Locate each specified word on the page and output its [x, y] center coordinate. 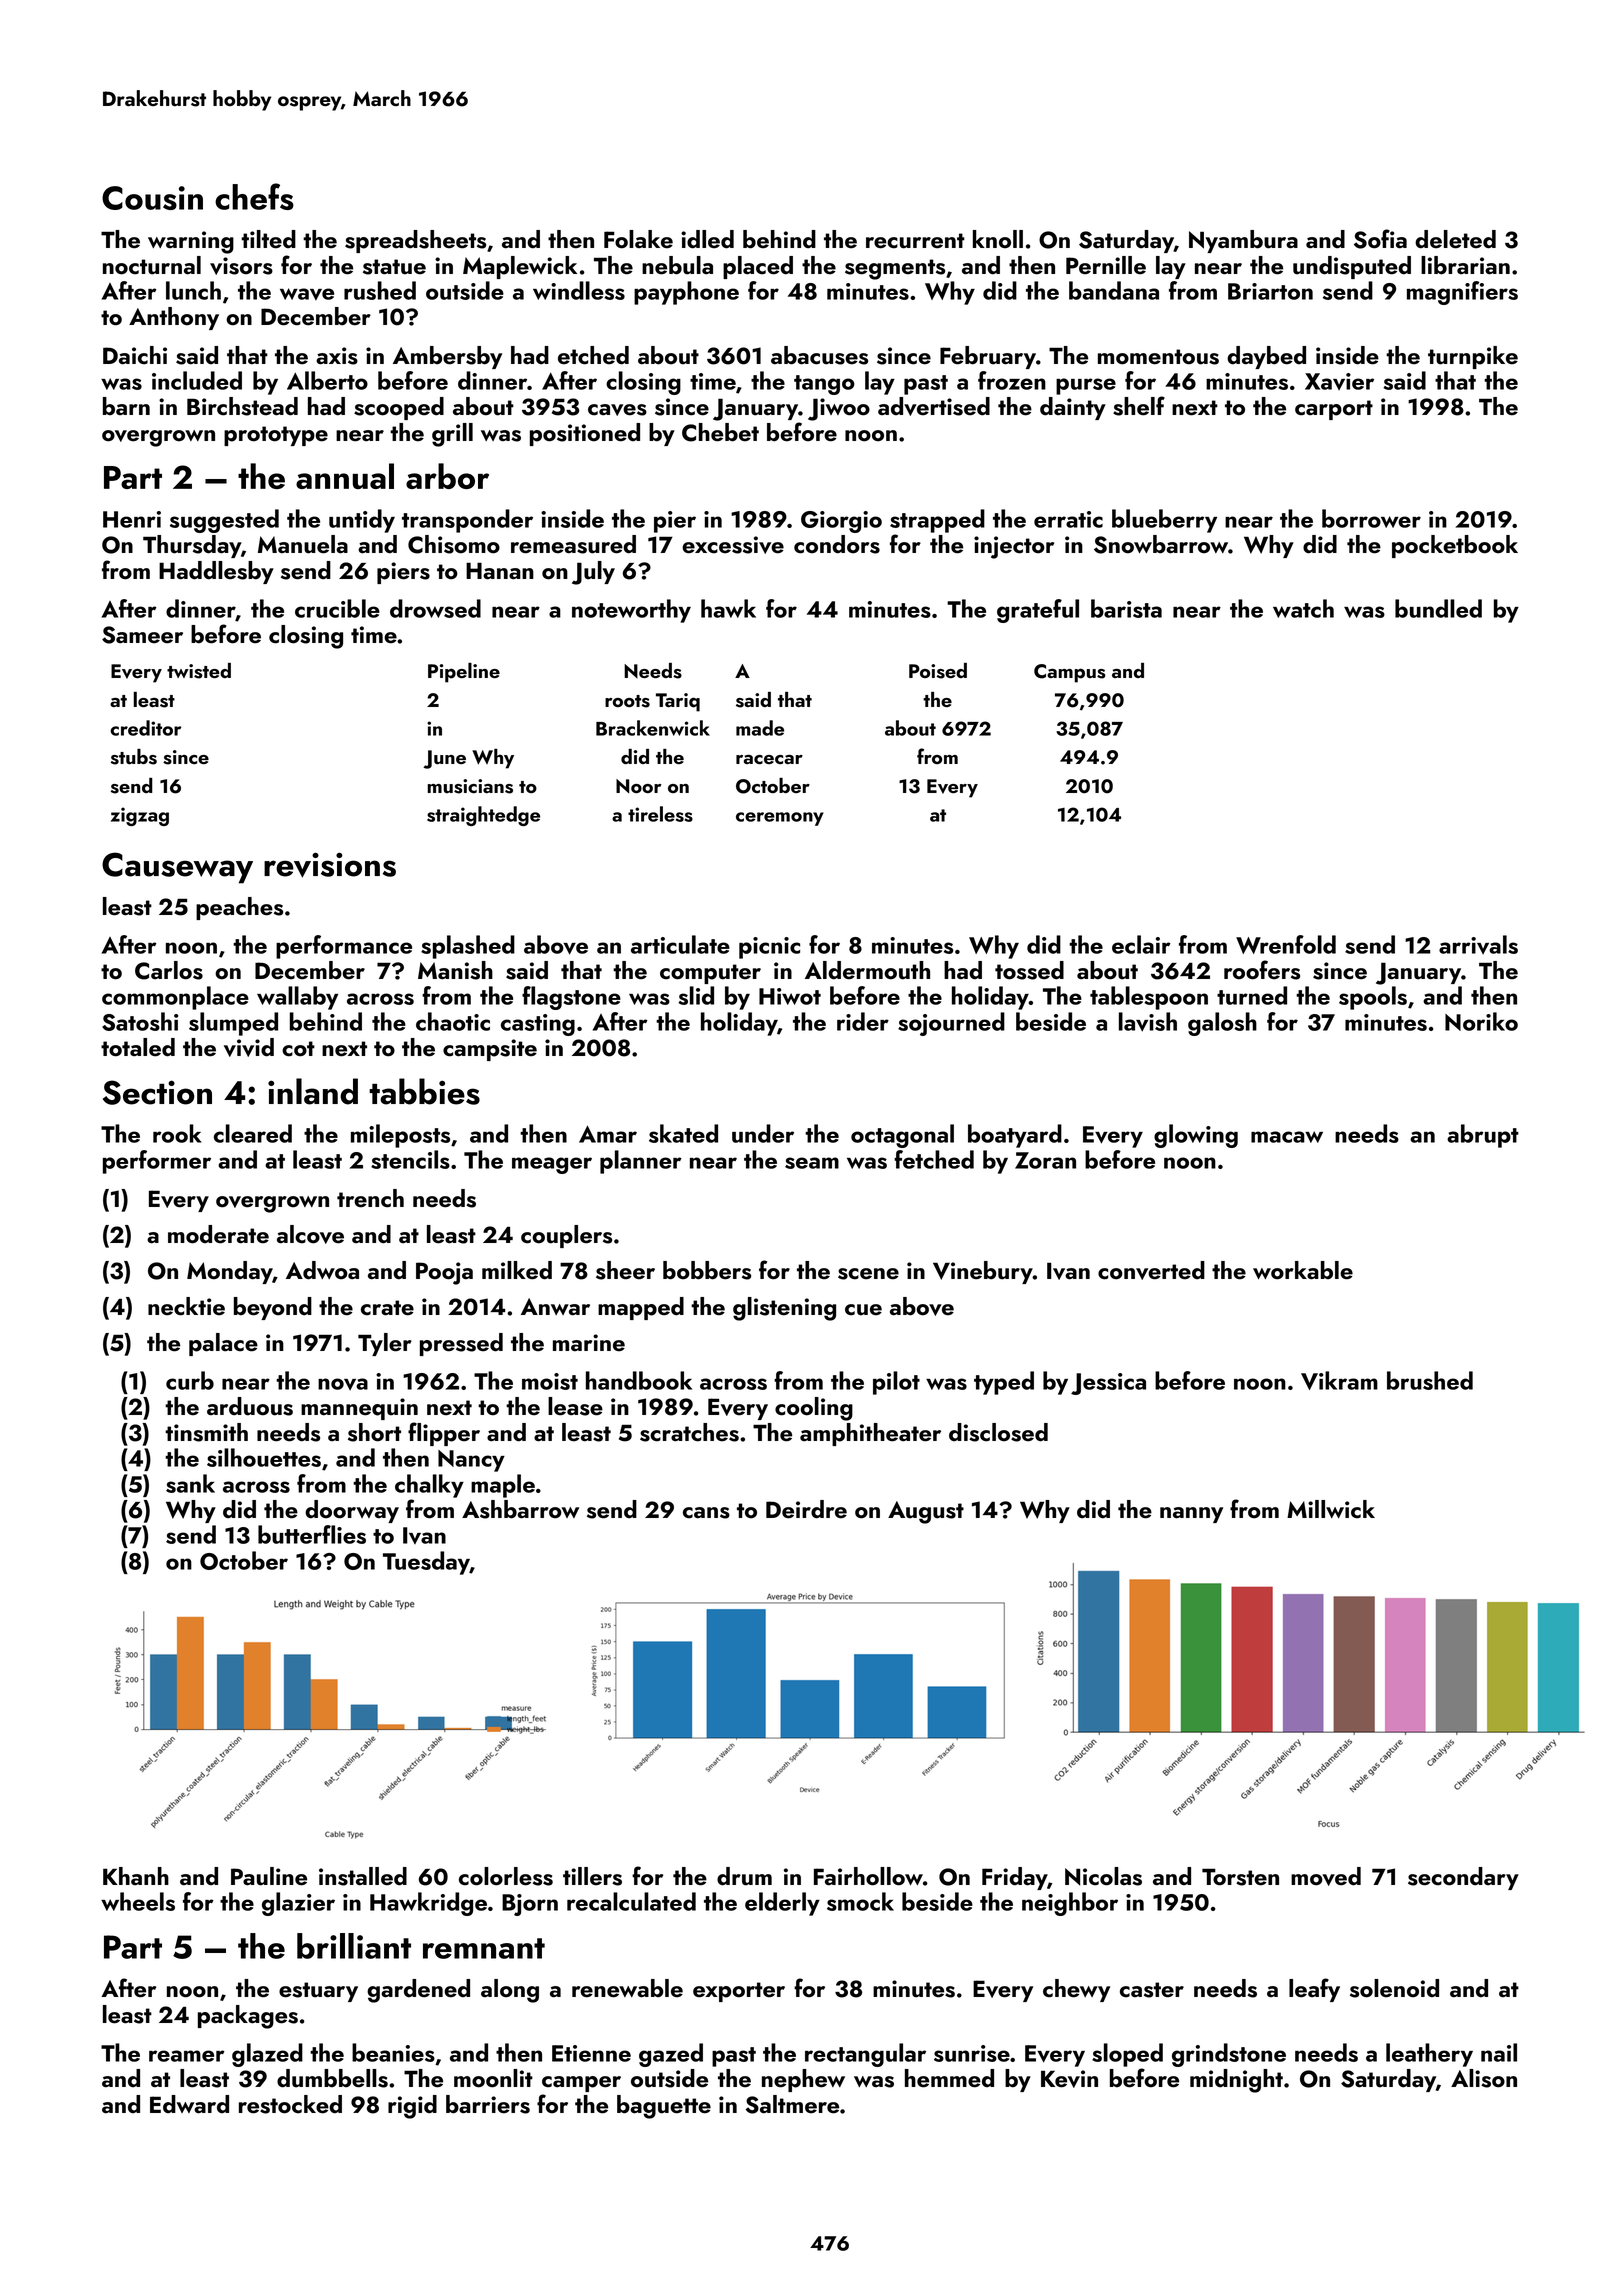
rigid [412, 2107]
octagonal [902, 1136]
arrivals [1478, 944]
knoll [998, 239]
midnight [1236, 2081]
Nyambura [1243, 241]
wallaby [297, 998]
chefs [254, 196]
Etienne [591, 2053]
